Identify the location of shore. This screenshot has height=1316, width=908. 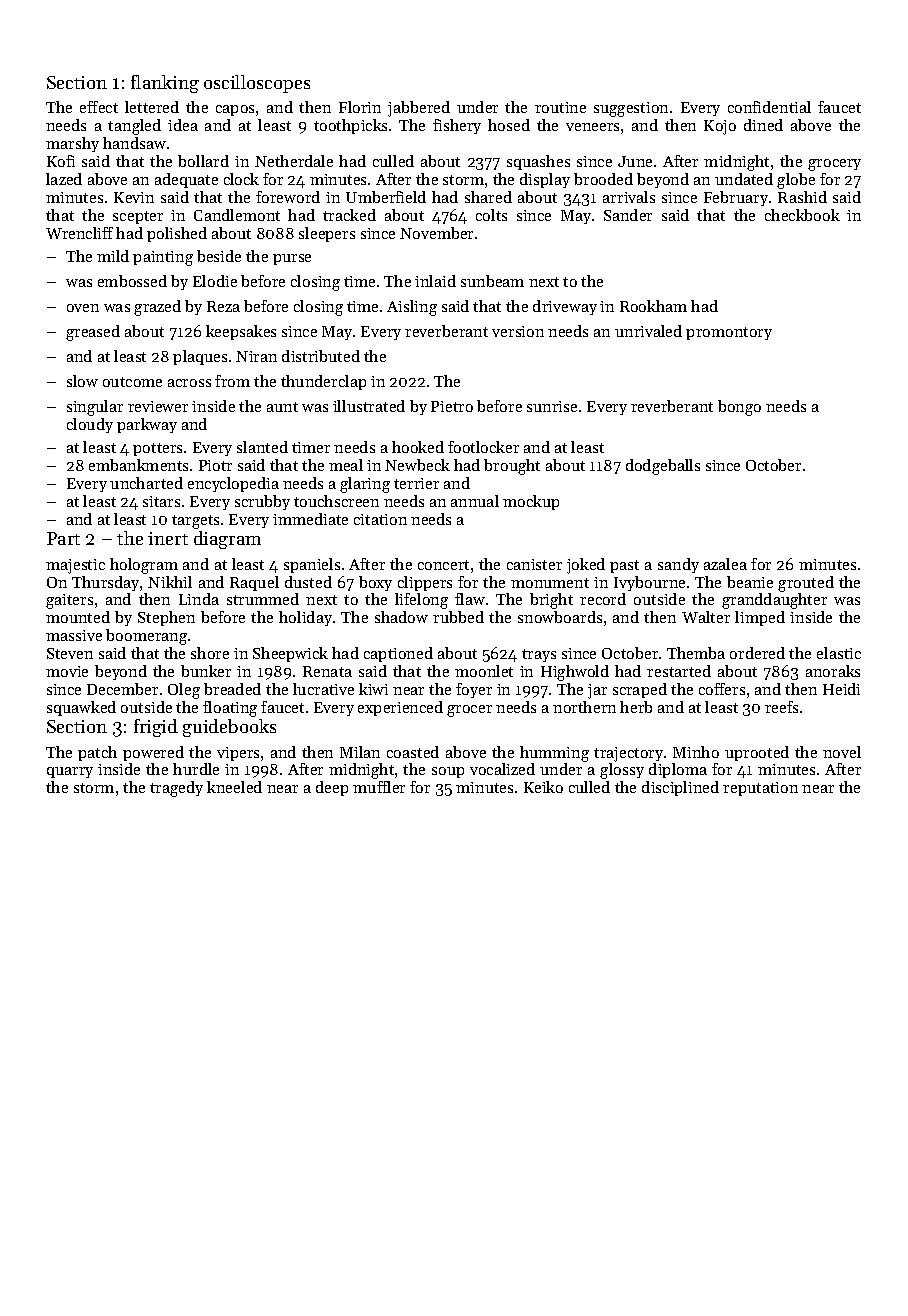
(210, 653).
